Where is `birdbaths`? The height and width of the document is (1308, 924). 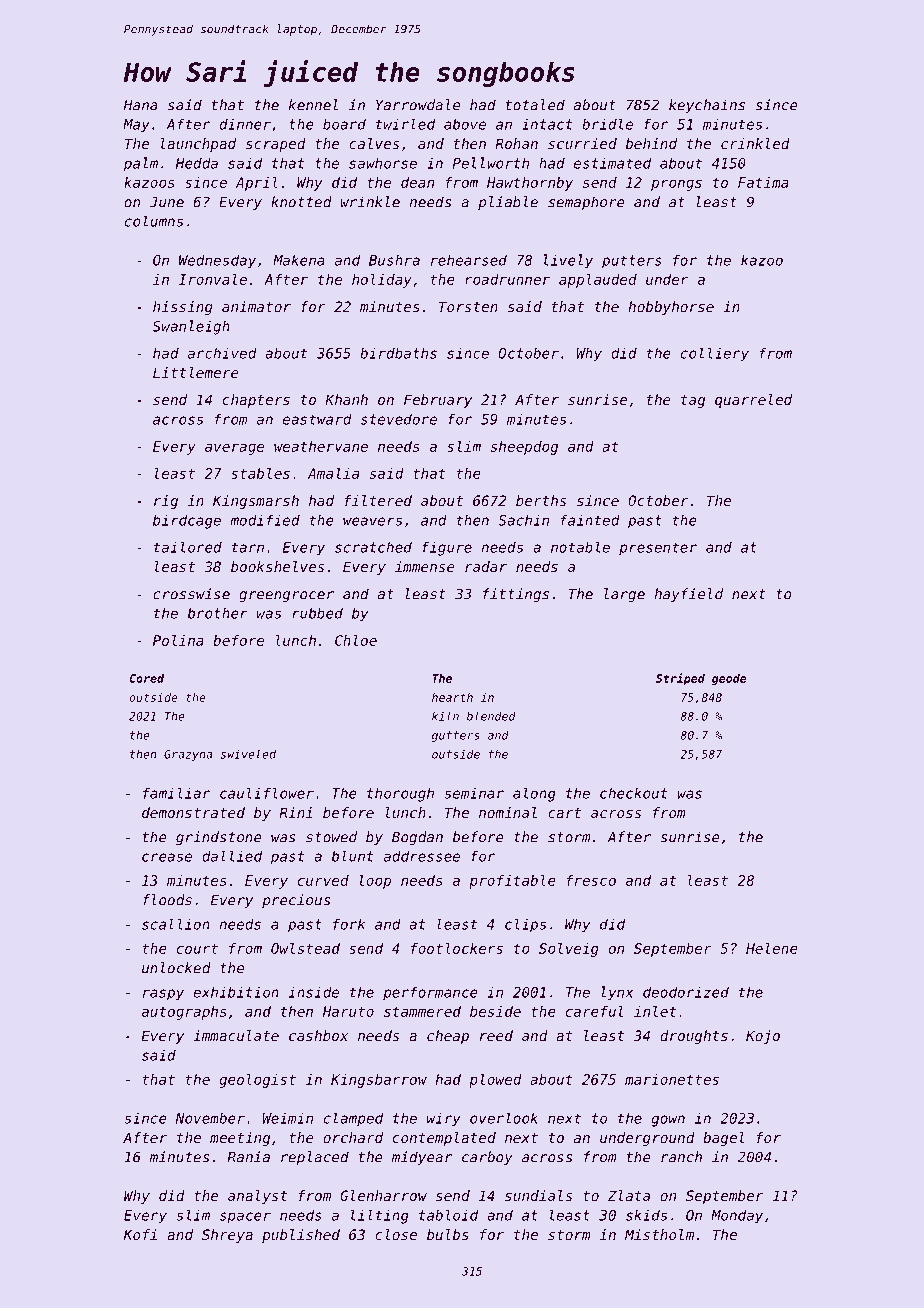 birdbaths is located at coordinates (398, 353).
